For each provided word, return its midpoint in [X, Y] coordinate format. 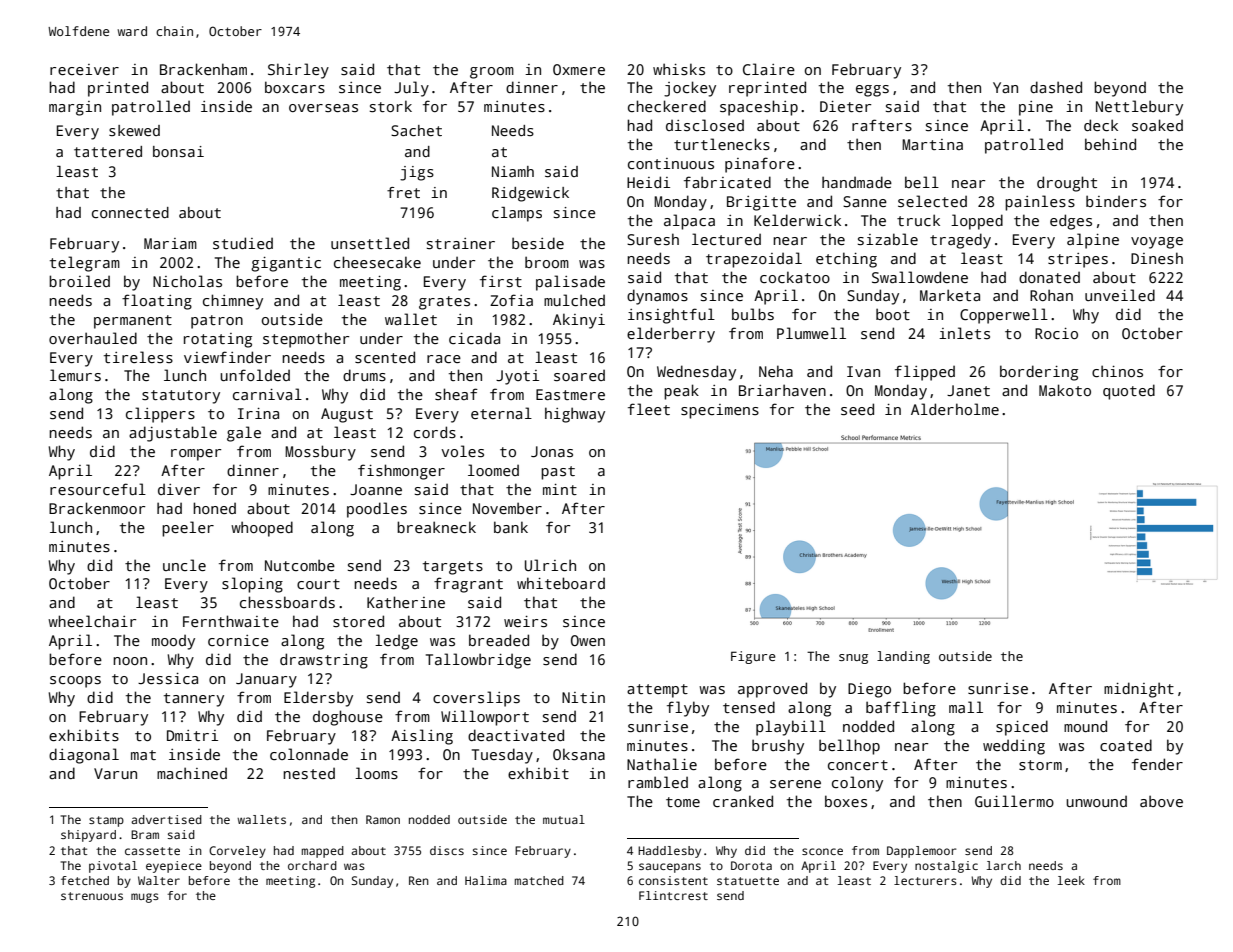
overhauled [93, 338]
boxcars [295, 87]
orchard [312, 865]
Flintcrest [673, 895]
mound [1085, 726]
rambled [658, 782]
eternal [501, 413]
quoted [1129, 392]
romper [196, 455]
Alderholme [955, 409]
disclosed [705, 125]
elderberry [671, 335]
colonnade [309, 754]
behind [1110, 144]
